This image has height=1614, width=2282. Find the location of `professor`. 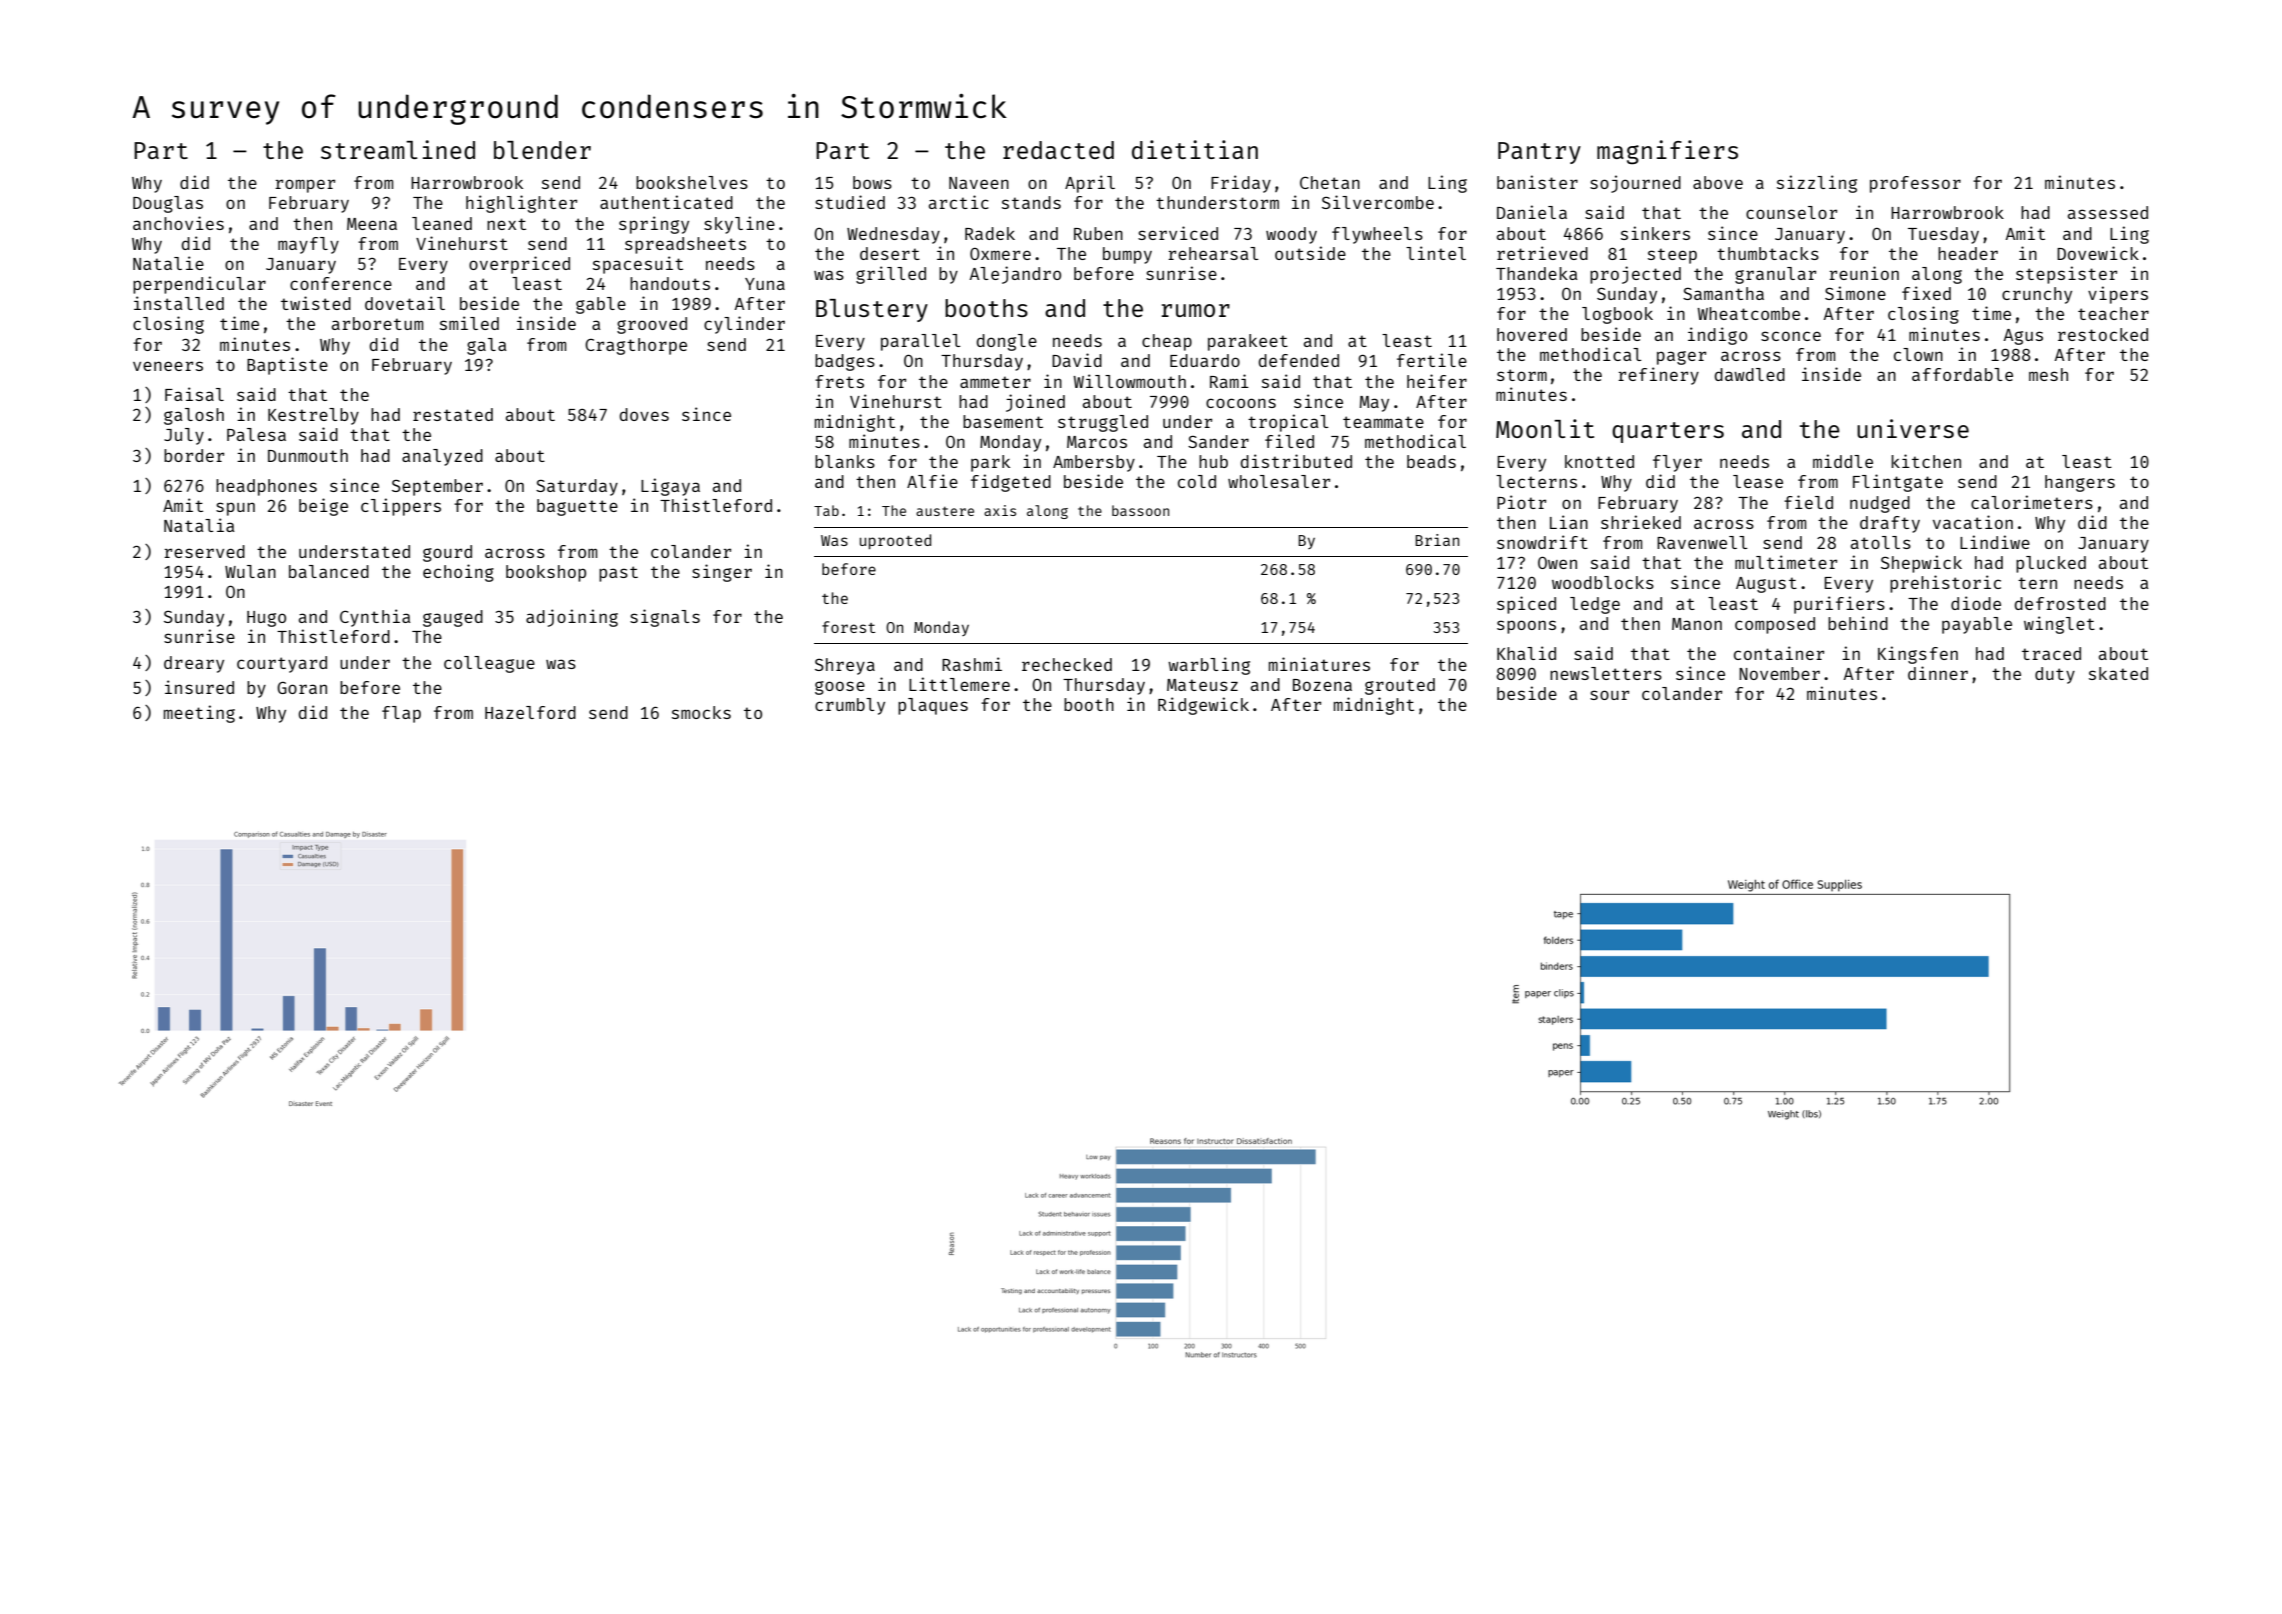

professor is located at coordinates (1915, 184).
